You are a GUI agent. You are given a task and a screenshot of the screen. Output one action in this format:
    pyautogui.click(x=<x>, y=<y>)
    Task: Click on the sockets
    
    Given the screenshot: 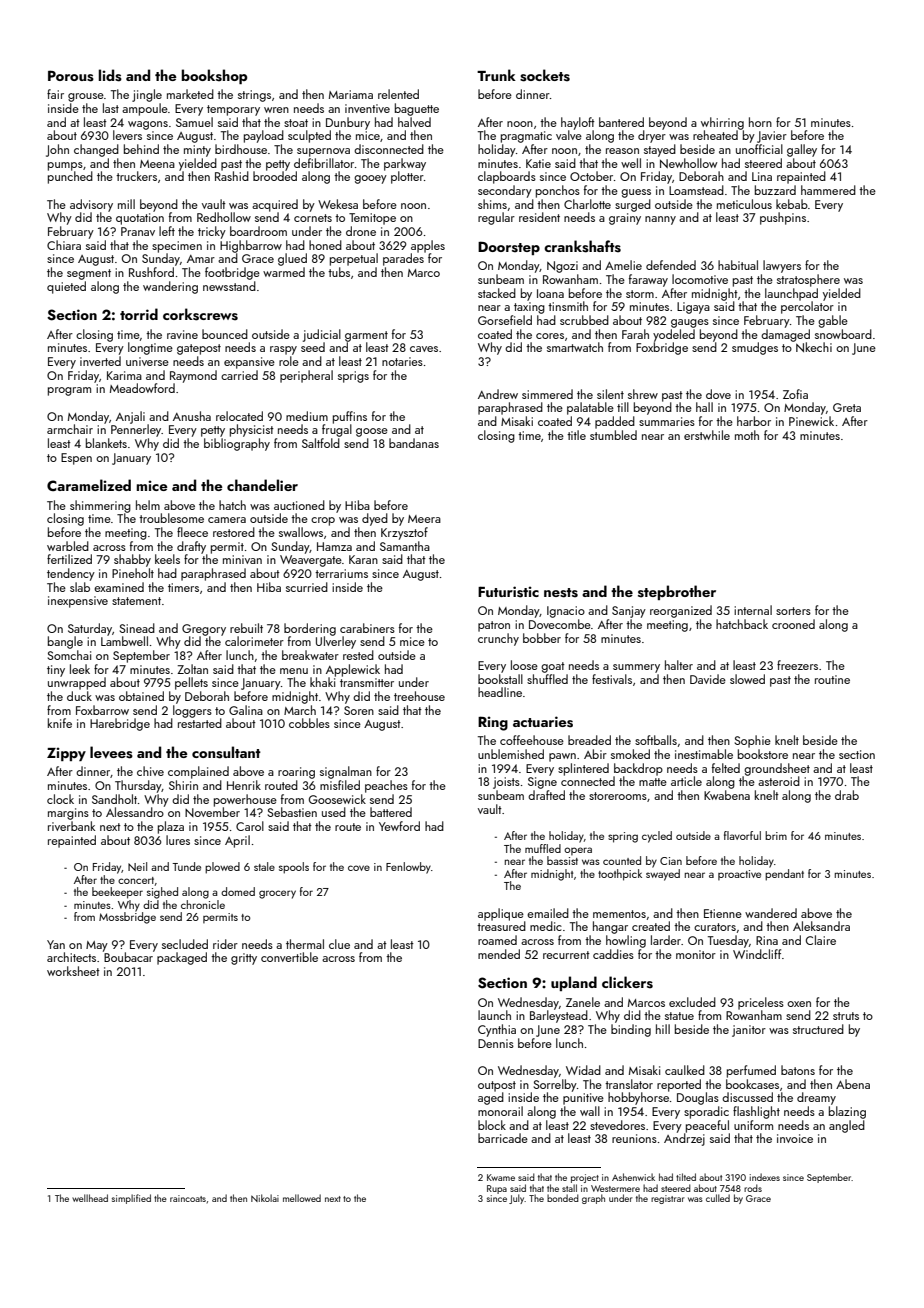 What is the action you would take?
    pyautogui.click(x=545, y=75)
